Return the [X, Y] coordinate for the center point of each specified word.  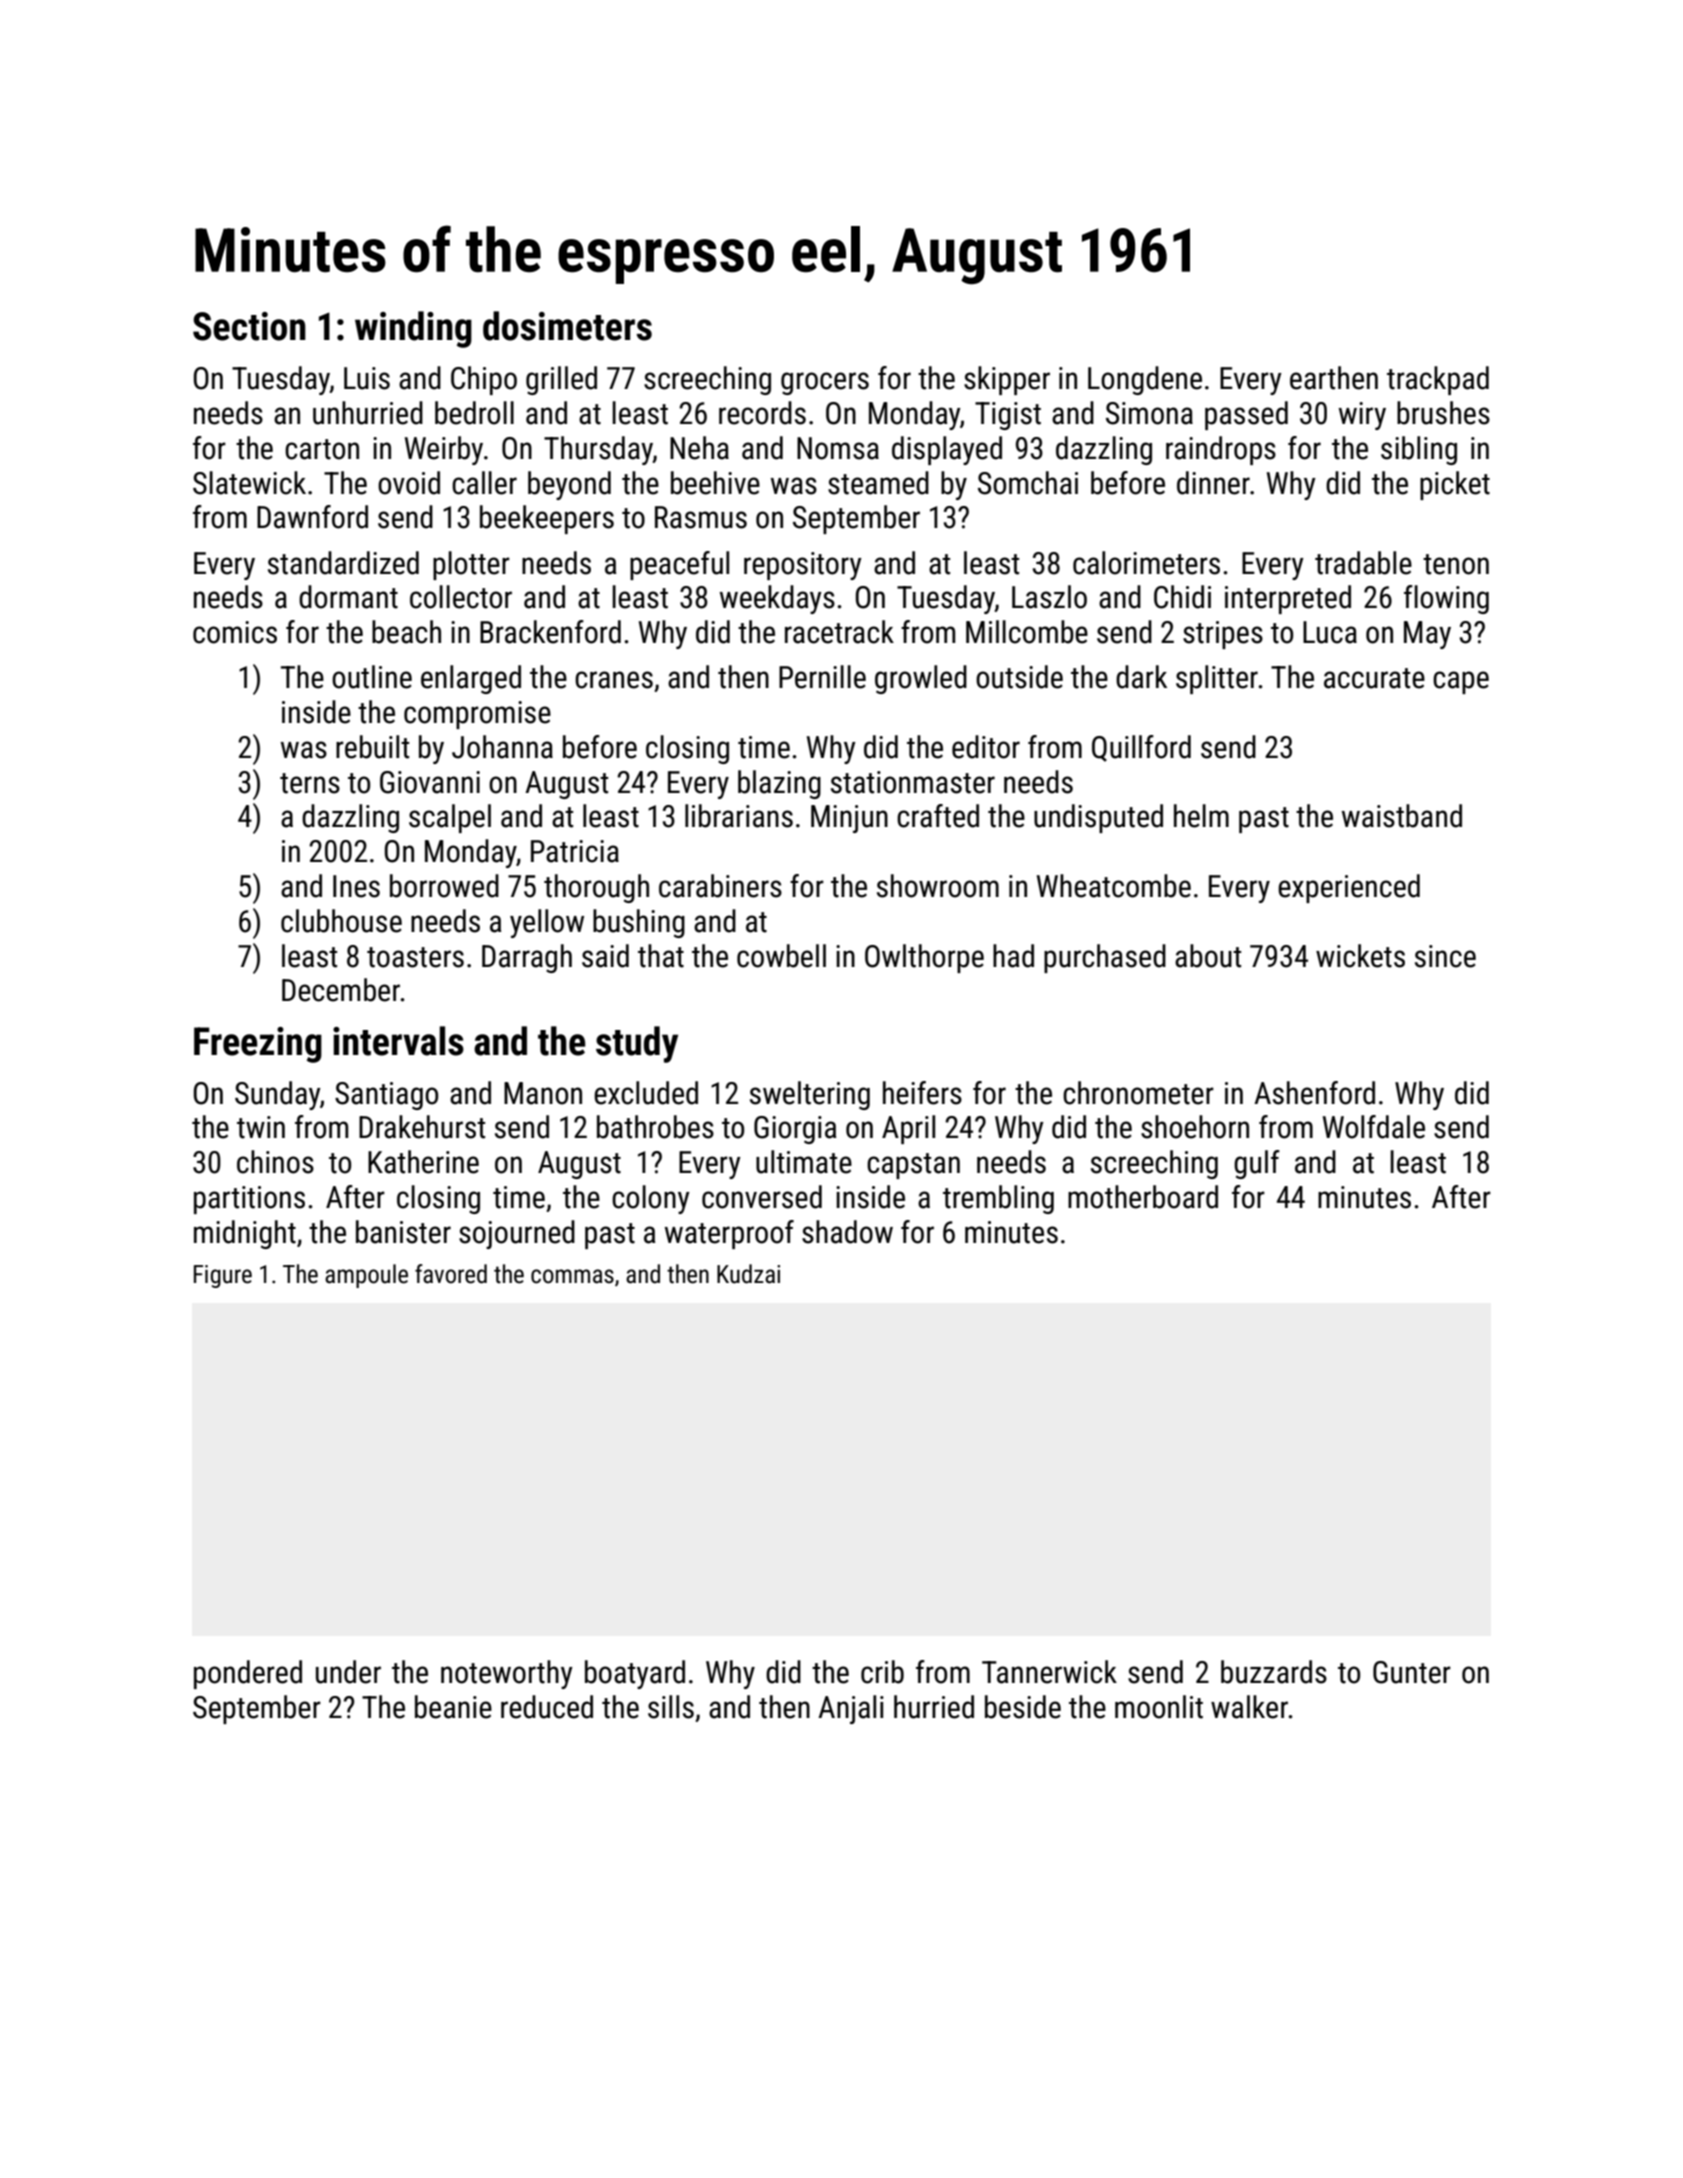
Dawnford [312, 517]
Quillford [1141, 748]
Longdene [1145, 380]
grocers [825, 383]
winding [413, 329]
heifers [922, 1093]
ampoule [366, 1276]
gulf [1257, 1164]
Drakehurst [422, 1127]
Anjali [851, 1709]
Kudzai [748, 1274]
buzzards [1274, 1672]
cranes [614, 680]
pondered [248, 1674]
